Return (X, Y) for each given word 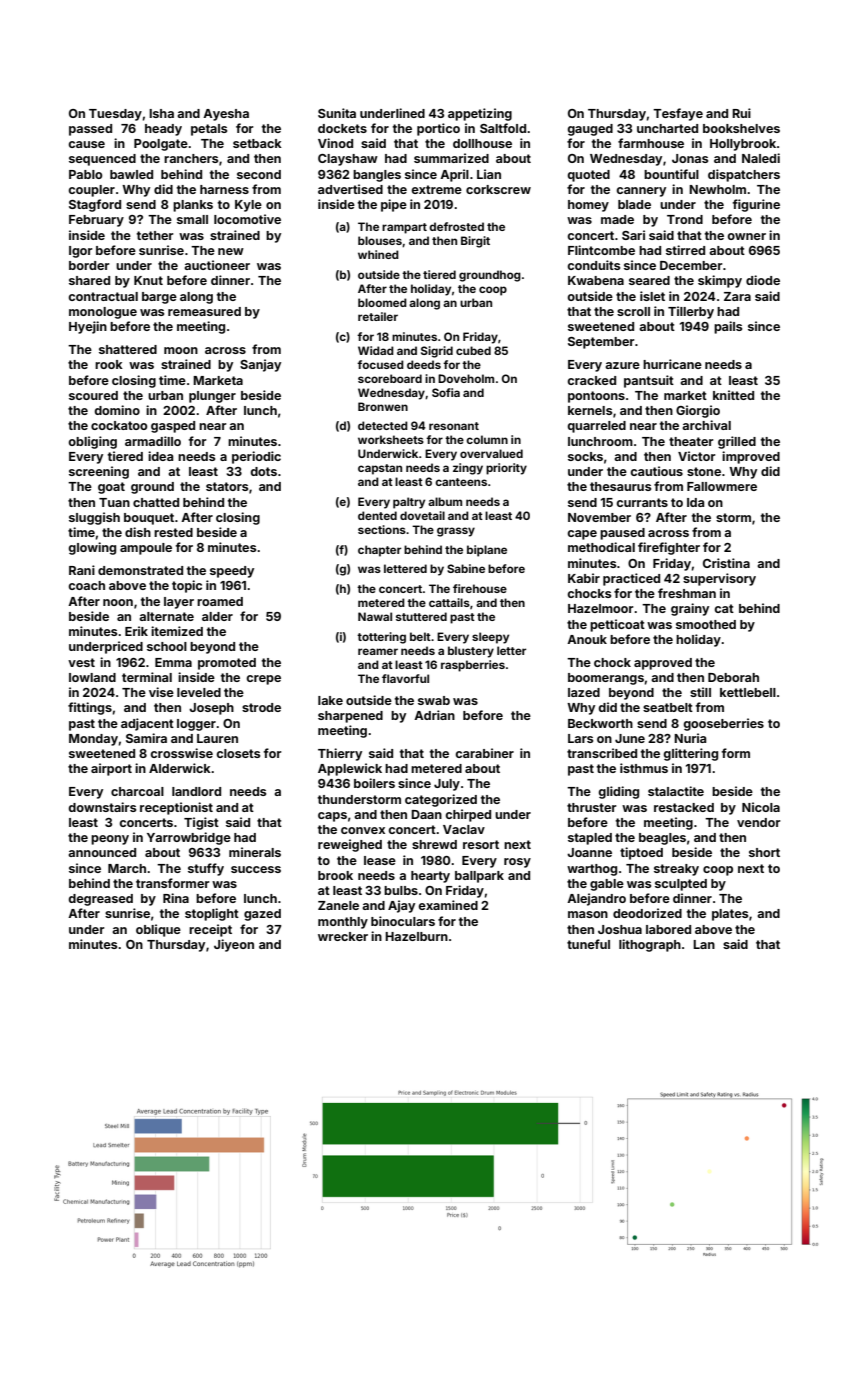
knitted (733, 395)
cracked (591, 380)
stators (227, 486)
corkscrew (498, 189)
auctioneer (217, 265)
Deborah (733, 677)
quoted (588, 176)
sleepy (490, 638)
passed (90, 130)
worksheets (391, 439)
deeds (424, 364)
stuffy (206, 869)
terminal (147, 677)
